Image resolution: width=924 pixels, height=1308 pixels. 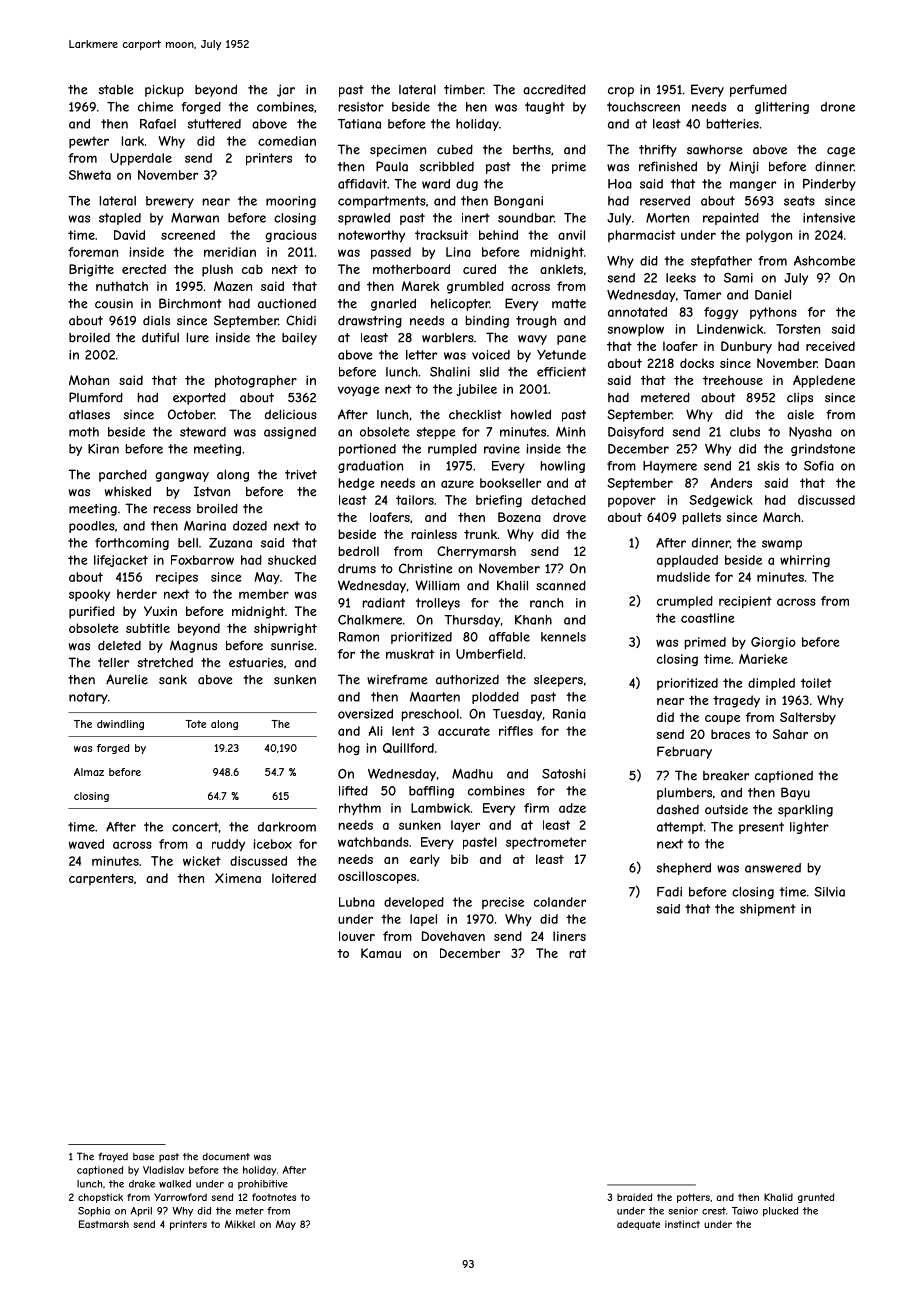 I want to click on pickup, so click(x=164, y=91).
